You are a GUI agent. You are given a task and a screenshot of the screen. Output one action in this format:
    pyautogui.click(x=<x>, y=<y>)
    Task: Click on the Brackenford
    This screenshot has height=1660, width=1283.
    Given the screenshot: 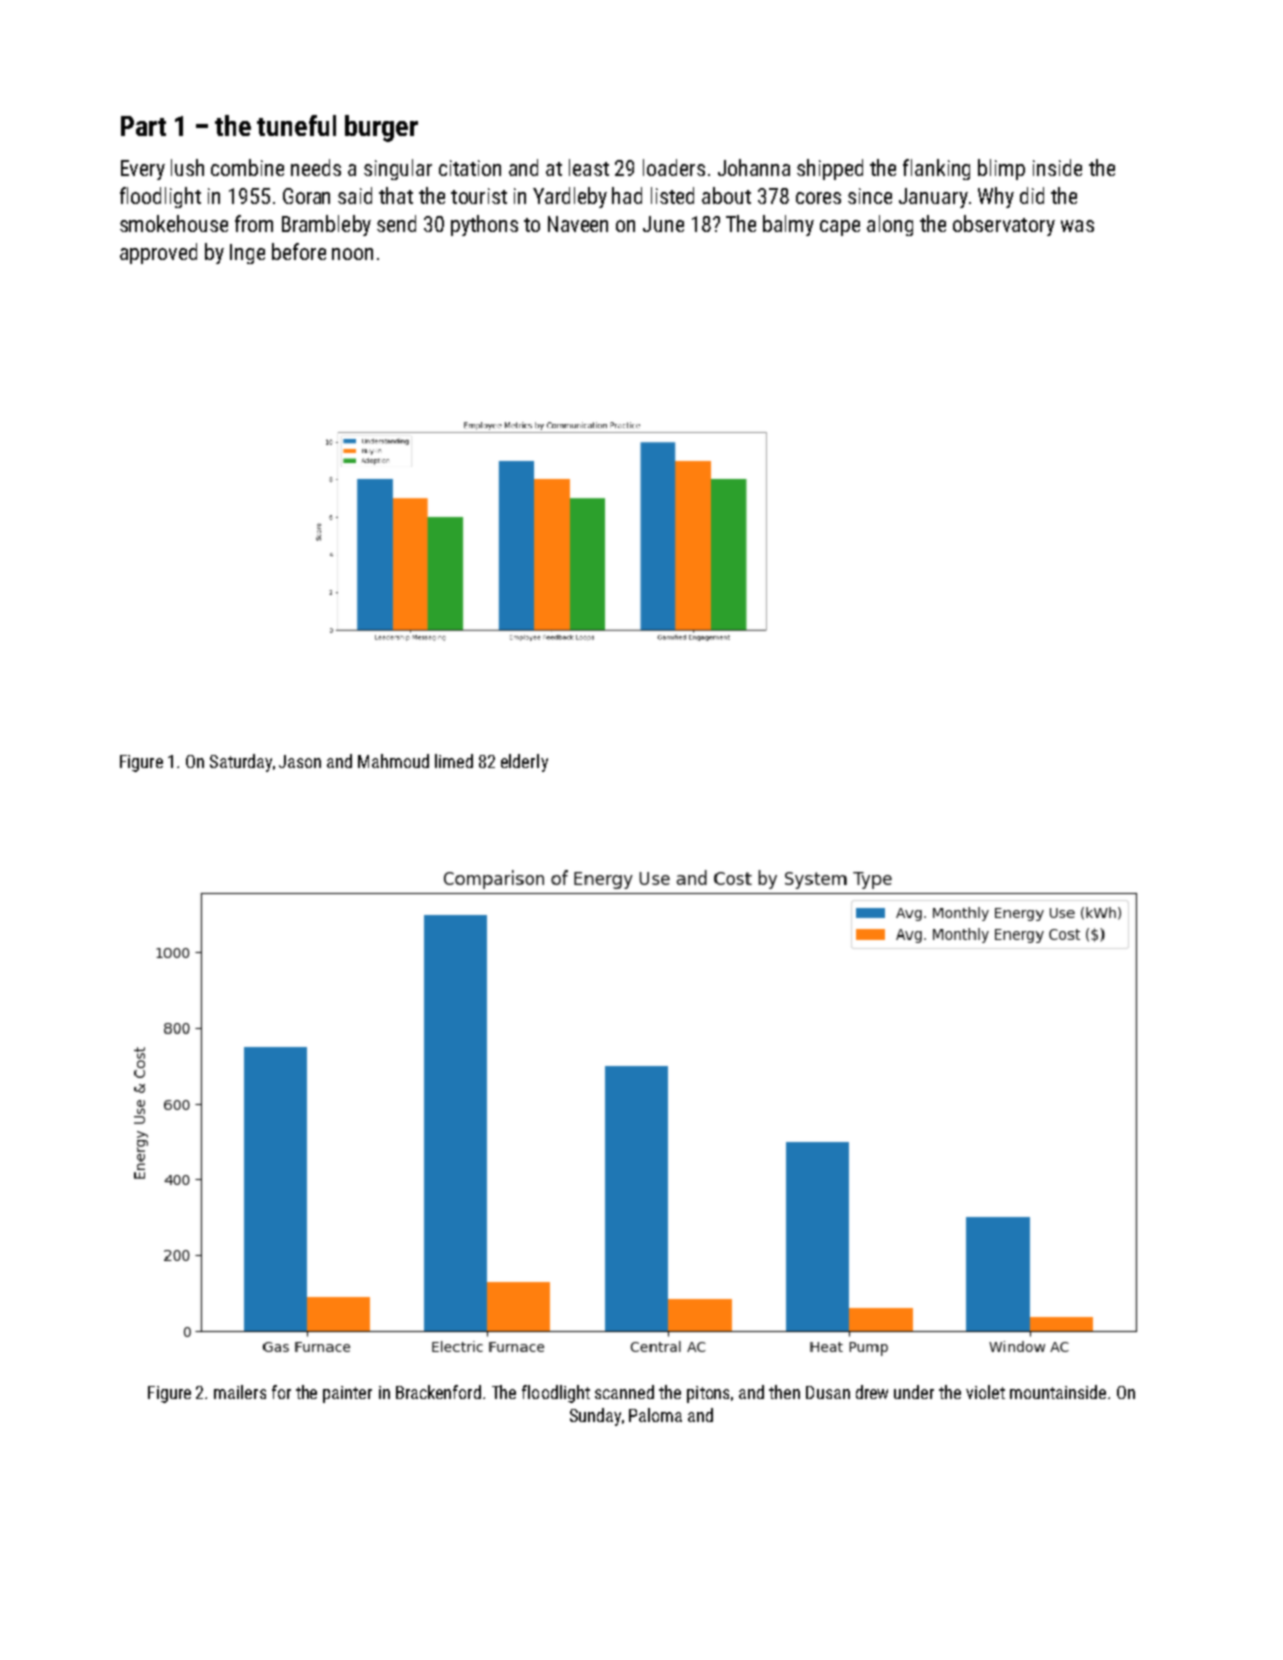 What is the action you would take?
    pyautogui.click(x=438, y=1392)
